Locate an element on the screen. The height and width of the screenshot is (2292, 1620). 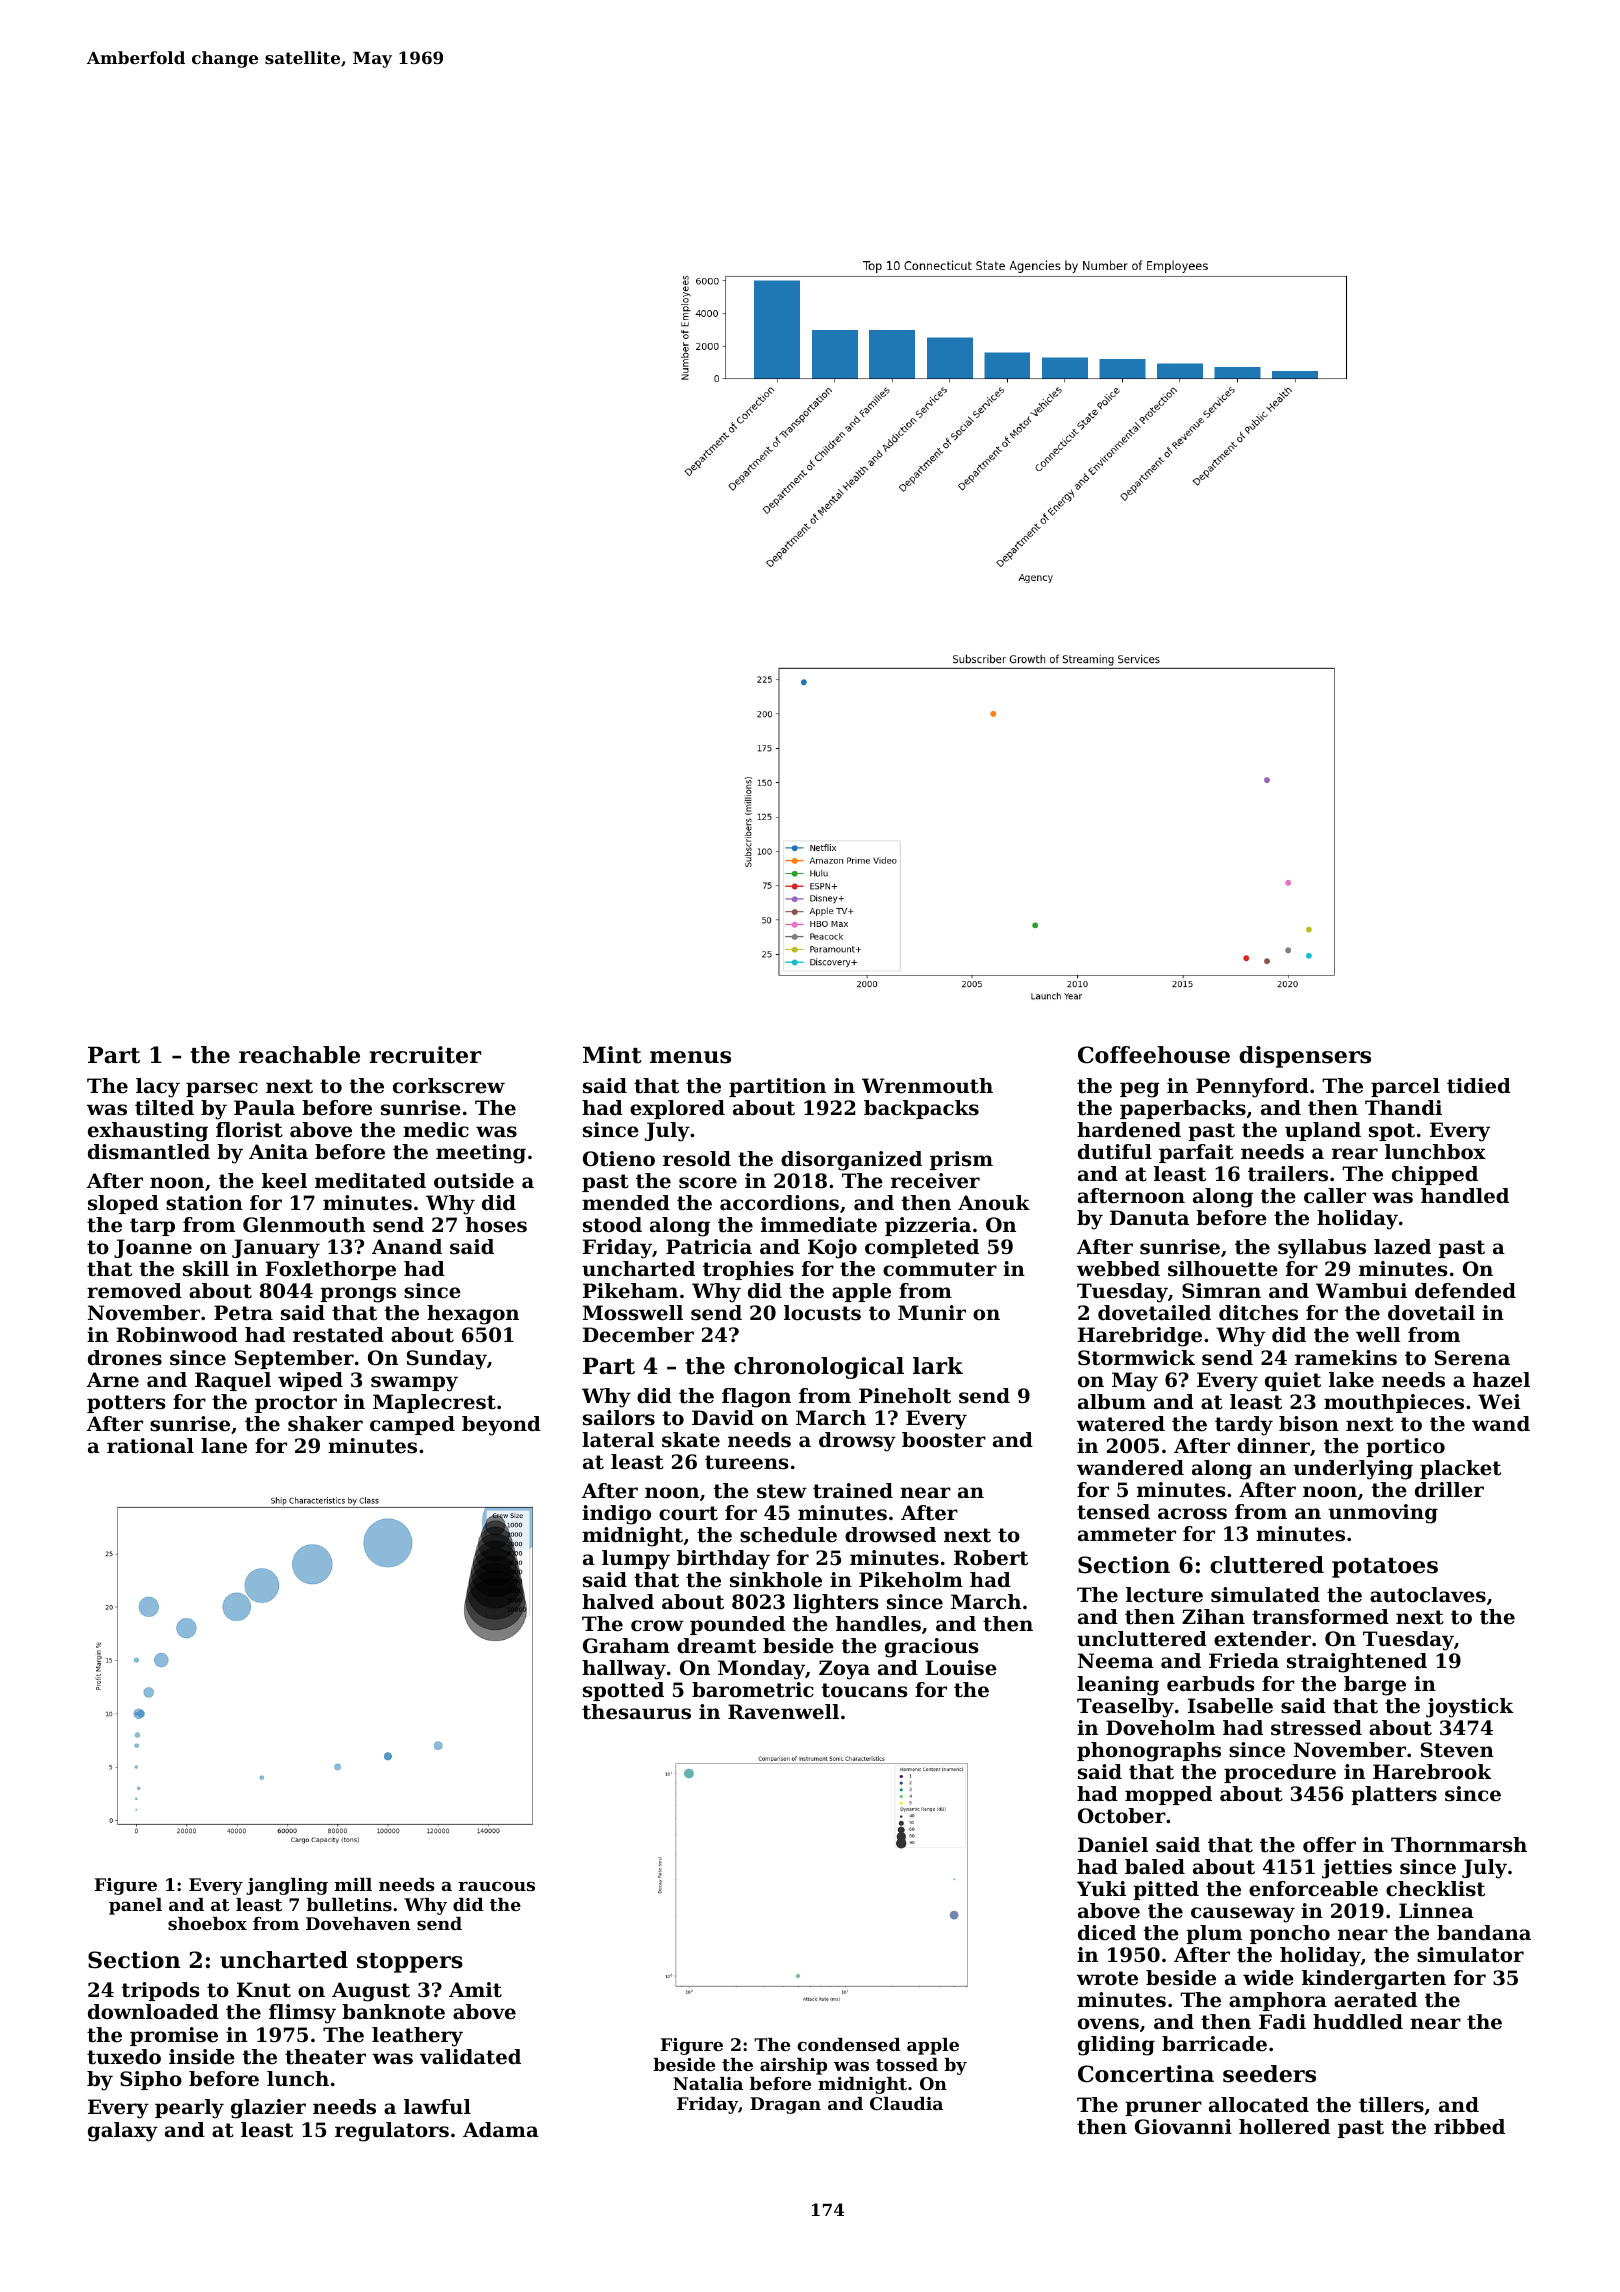
dispensers is located at coordinates (1305, 1057).
